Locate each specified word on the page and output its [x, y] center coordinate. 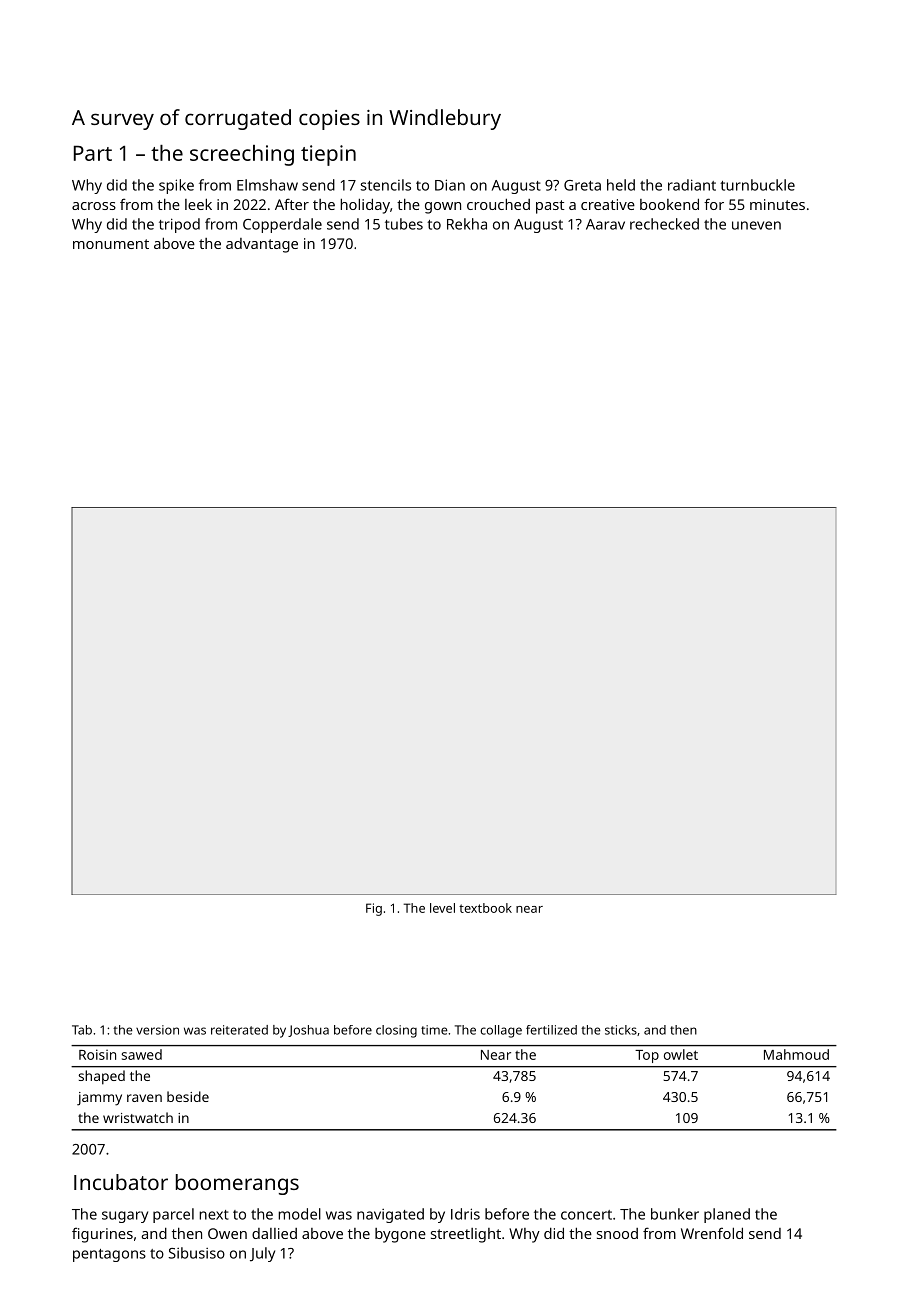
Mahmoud [796, 1054]
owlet [681, 1054]
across [94, 206]
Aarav [605, 224]
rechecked [664, 224]
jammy [99, 1099]
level [442, 908]
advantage [262, 245]
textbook [485, 908]
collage [501, 1031]
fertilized [551, 1030]
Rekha [467, 224]
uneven [756, 225]
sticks [621, 1030]
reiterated [239, 1030]
